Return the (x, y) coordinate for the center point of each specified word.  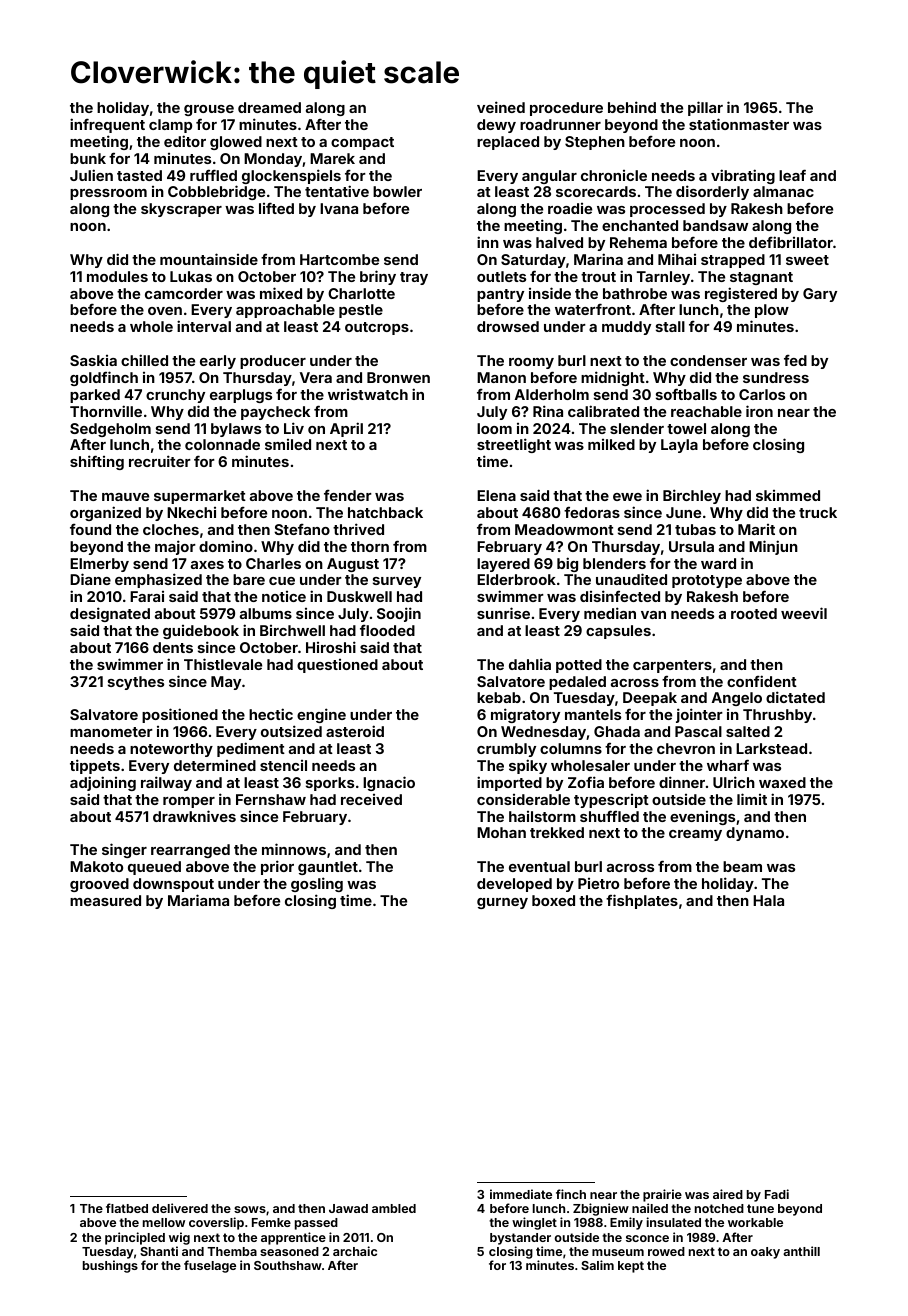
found (90, 529)
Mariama (198, 900)
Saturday (533, 261)
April (346, 429)
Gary (820, 295)
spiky (528, 766)
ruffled (213, 175)
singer (124, 850)
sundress (776, 377)
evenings (702, 818)
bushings (110, 1266)
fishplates (642, 901)
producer (273, 362)
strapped (733, 261)
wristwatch (368, 394)
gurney (502, 903)
